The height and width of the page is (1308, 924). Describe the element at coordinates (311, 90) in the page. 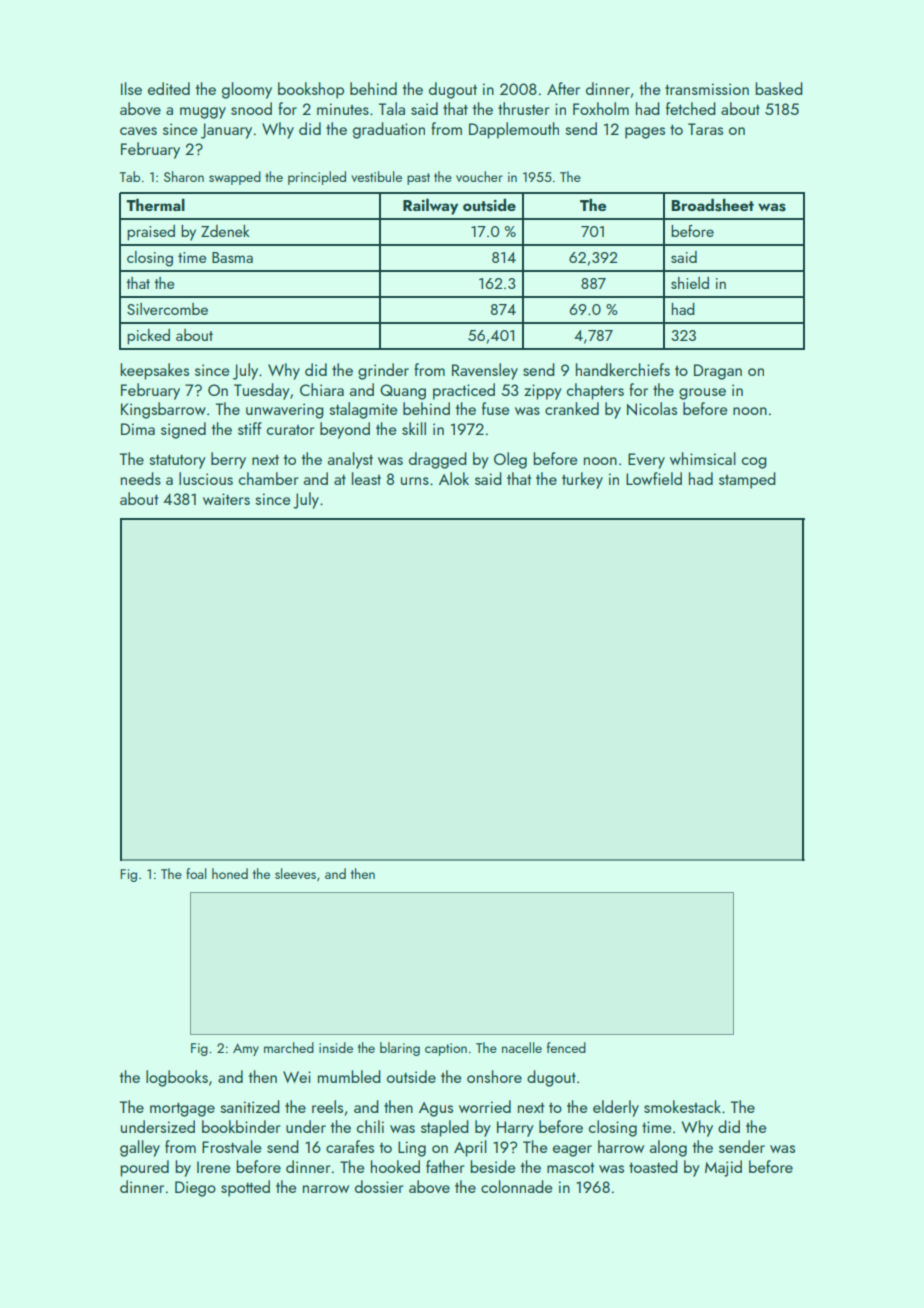

I see `bookshop` at that location.
